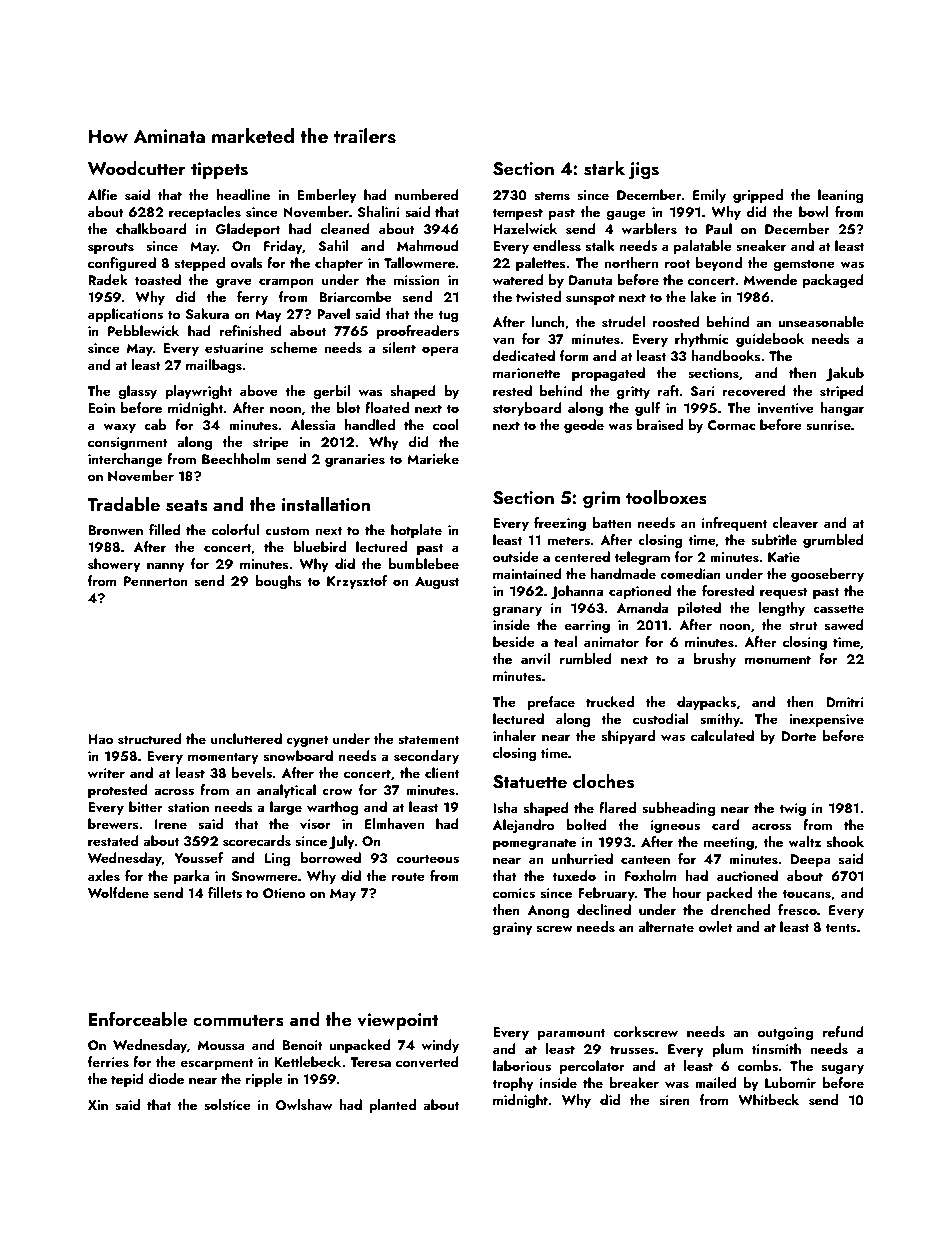  I want to click on breaker, so click(634, 1082).
